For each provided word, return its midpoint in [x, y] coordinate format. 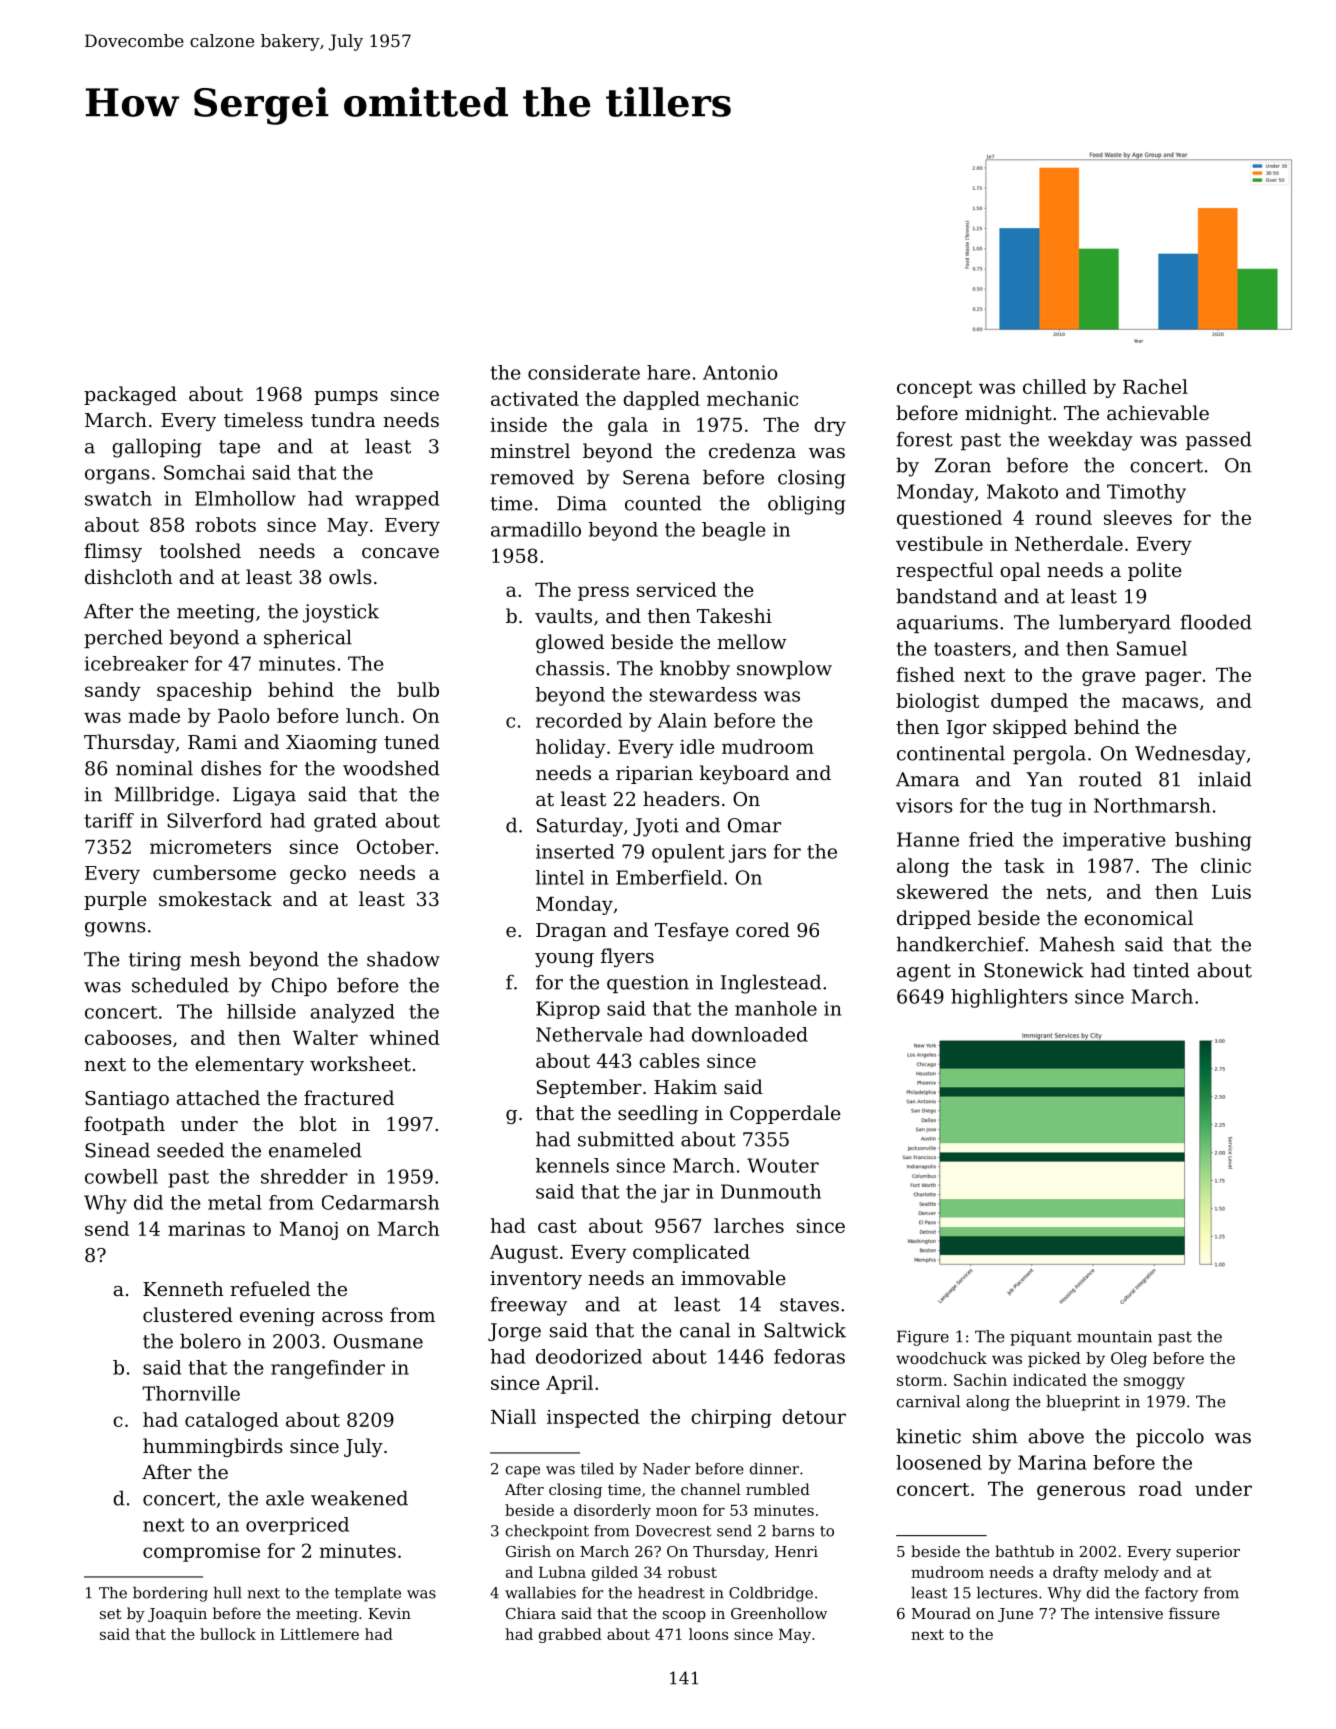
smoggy [1154, 1383]
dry [830, 426]
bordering [170, 1594]
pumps [346, 398]
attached [218, 1097]
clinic [1226, 865]
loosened [939, 1462]
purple [115, 900]
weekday [1090, 441]
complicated [691, 1253]
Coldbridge [771, 1594]
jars [747, 853]
